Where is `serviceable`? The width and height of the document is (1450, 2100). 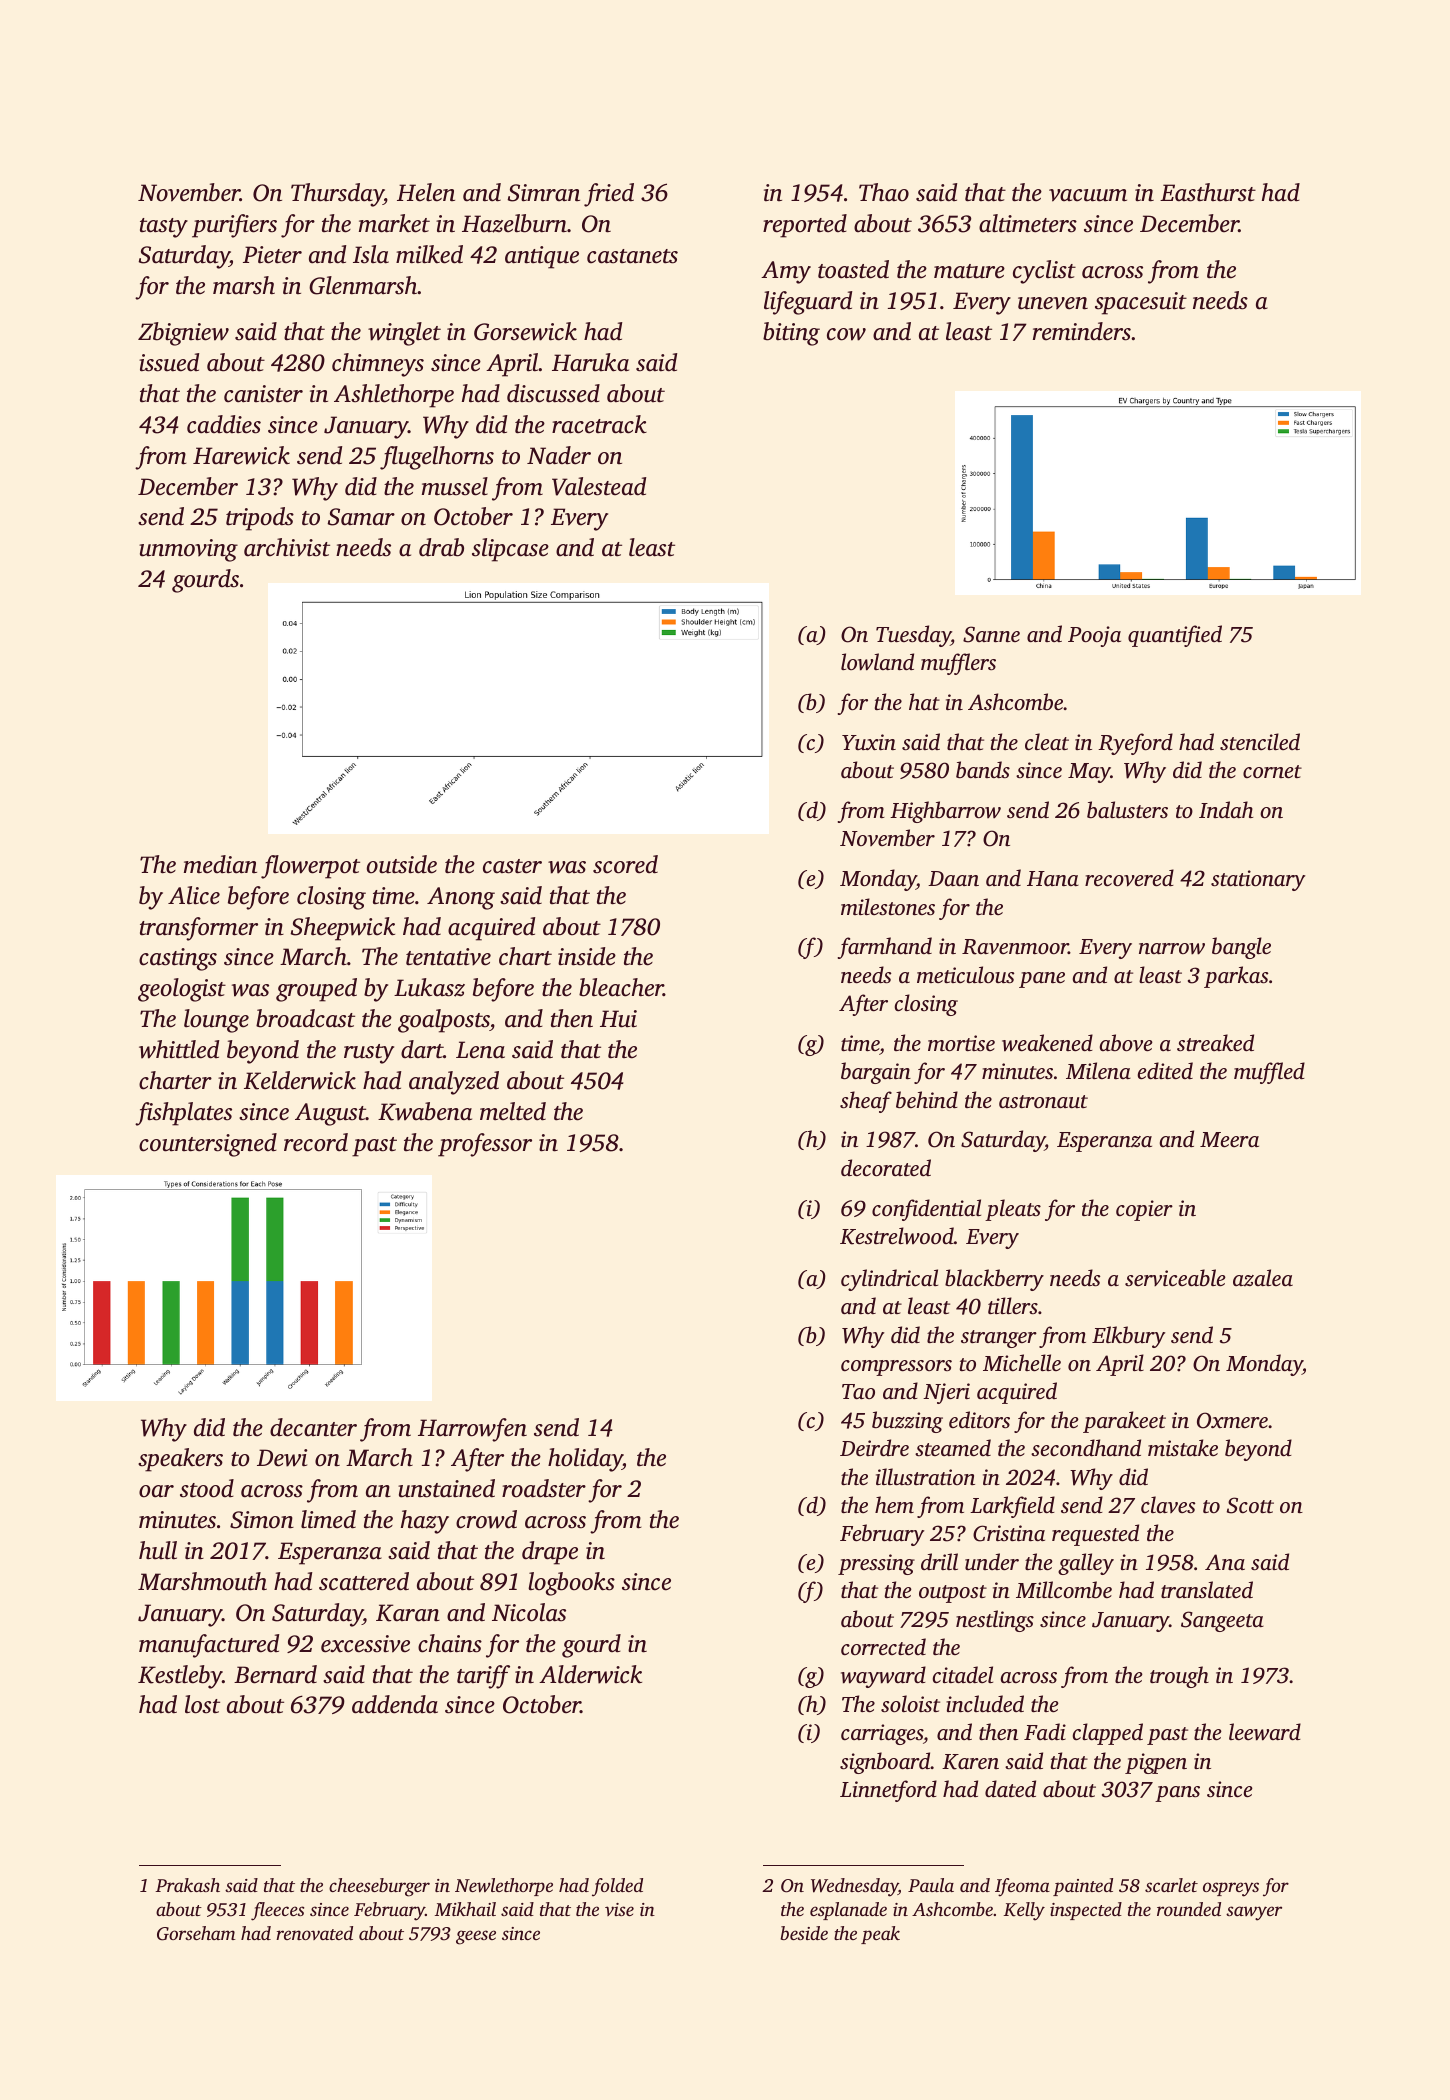
serviceable is located at coordinates (1175, 1277).
